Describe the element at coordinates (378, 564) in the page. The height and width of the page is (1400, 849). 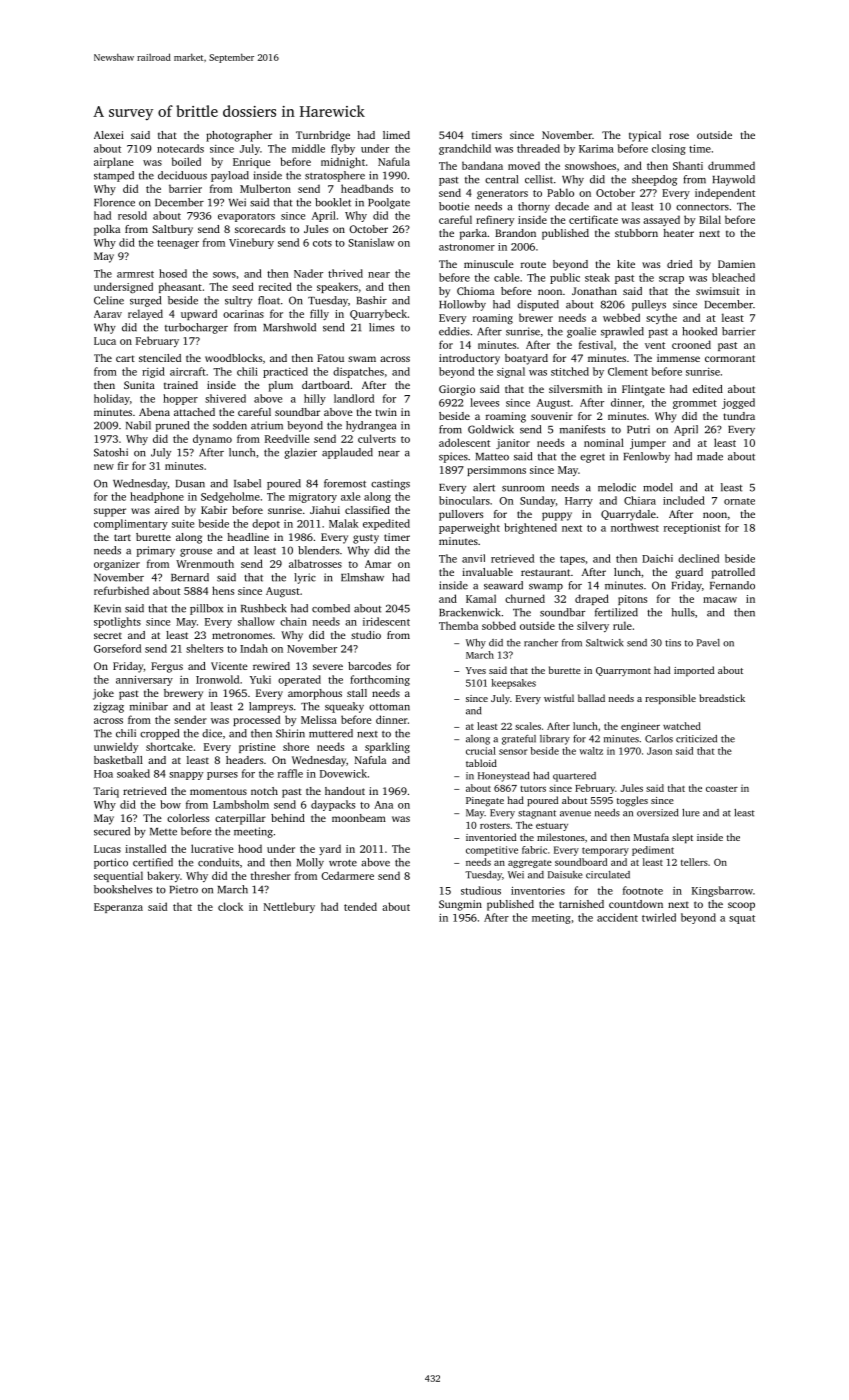
I see `Amar` at that location.
